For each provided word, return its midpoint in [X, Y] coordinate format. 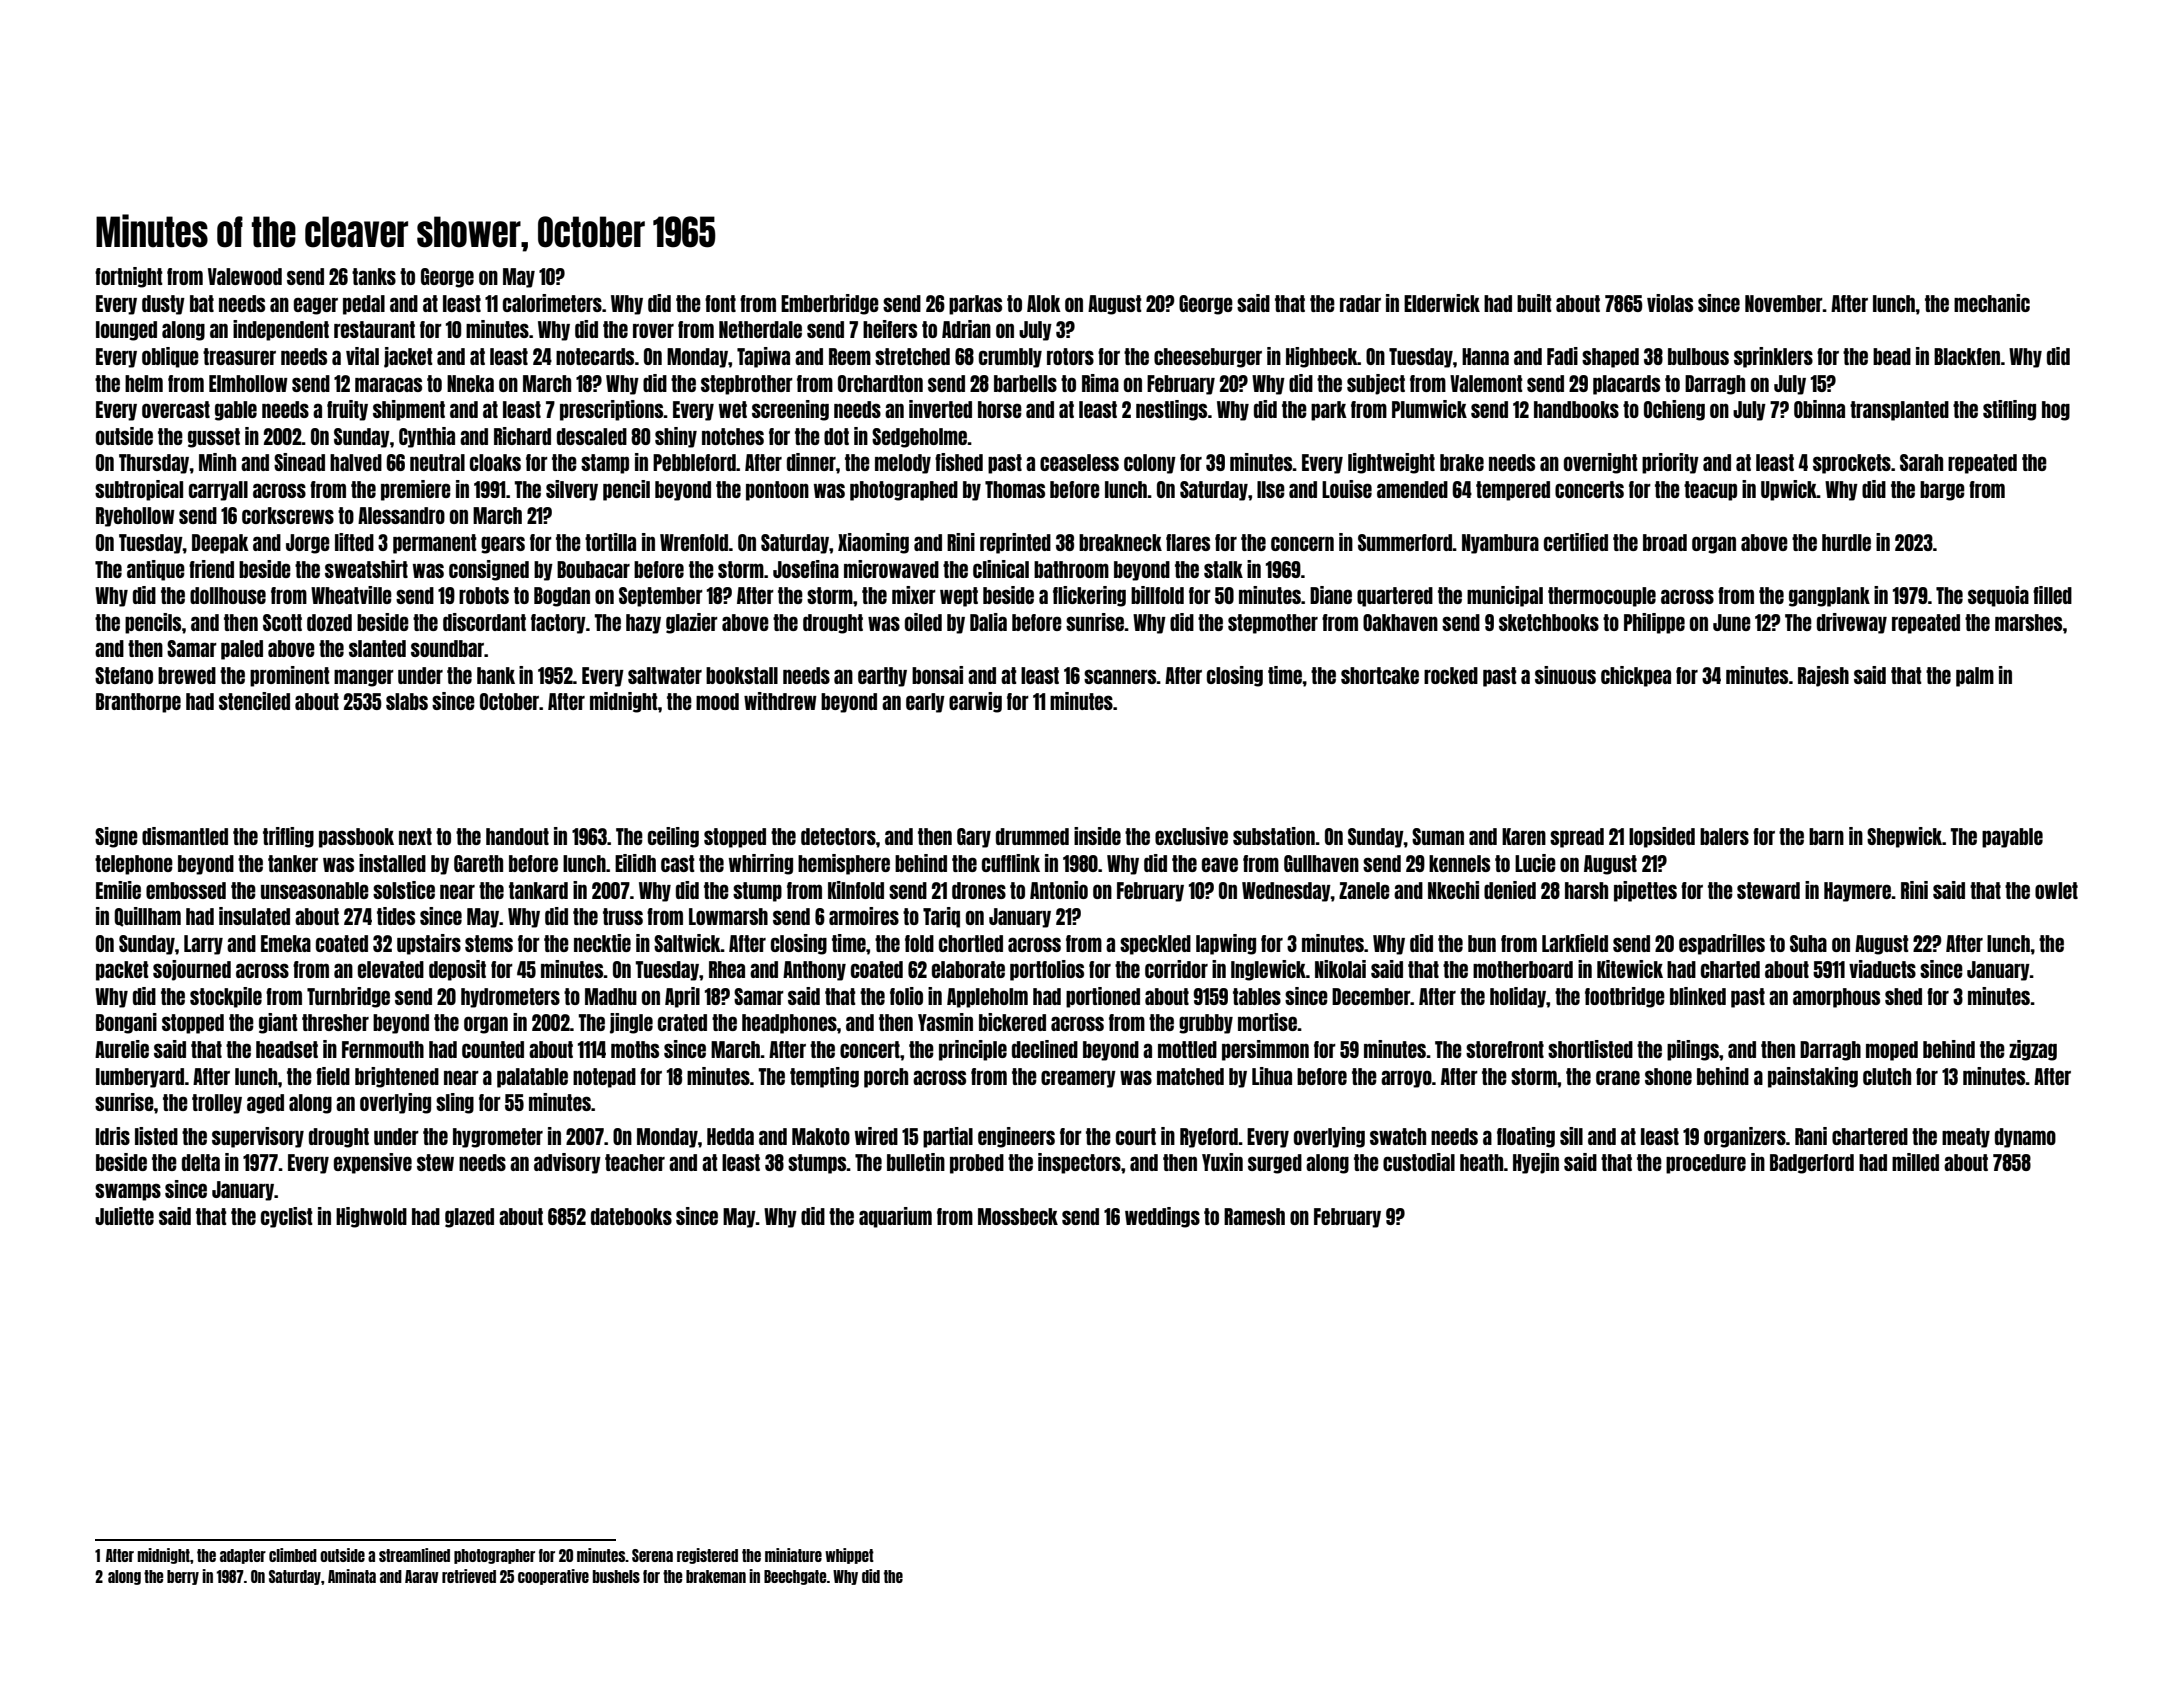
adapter [243, 1556]
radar [1360, 303]
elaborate [968, 969]
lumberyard [140, 1078]
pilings [1693, 1050]
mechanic [1992, 303]
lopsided [1662, 837]
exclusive [1191, 836]
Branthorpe [138, 703]
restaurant [374, 329]
